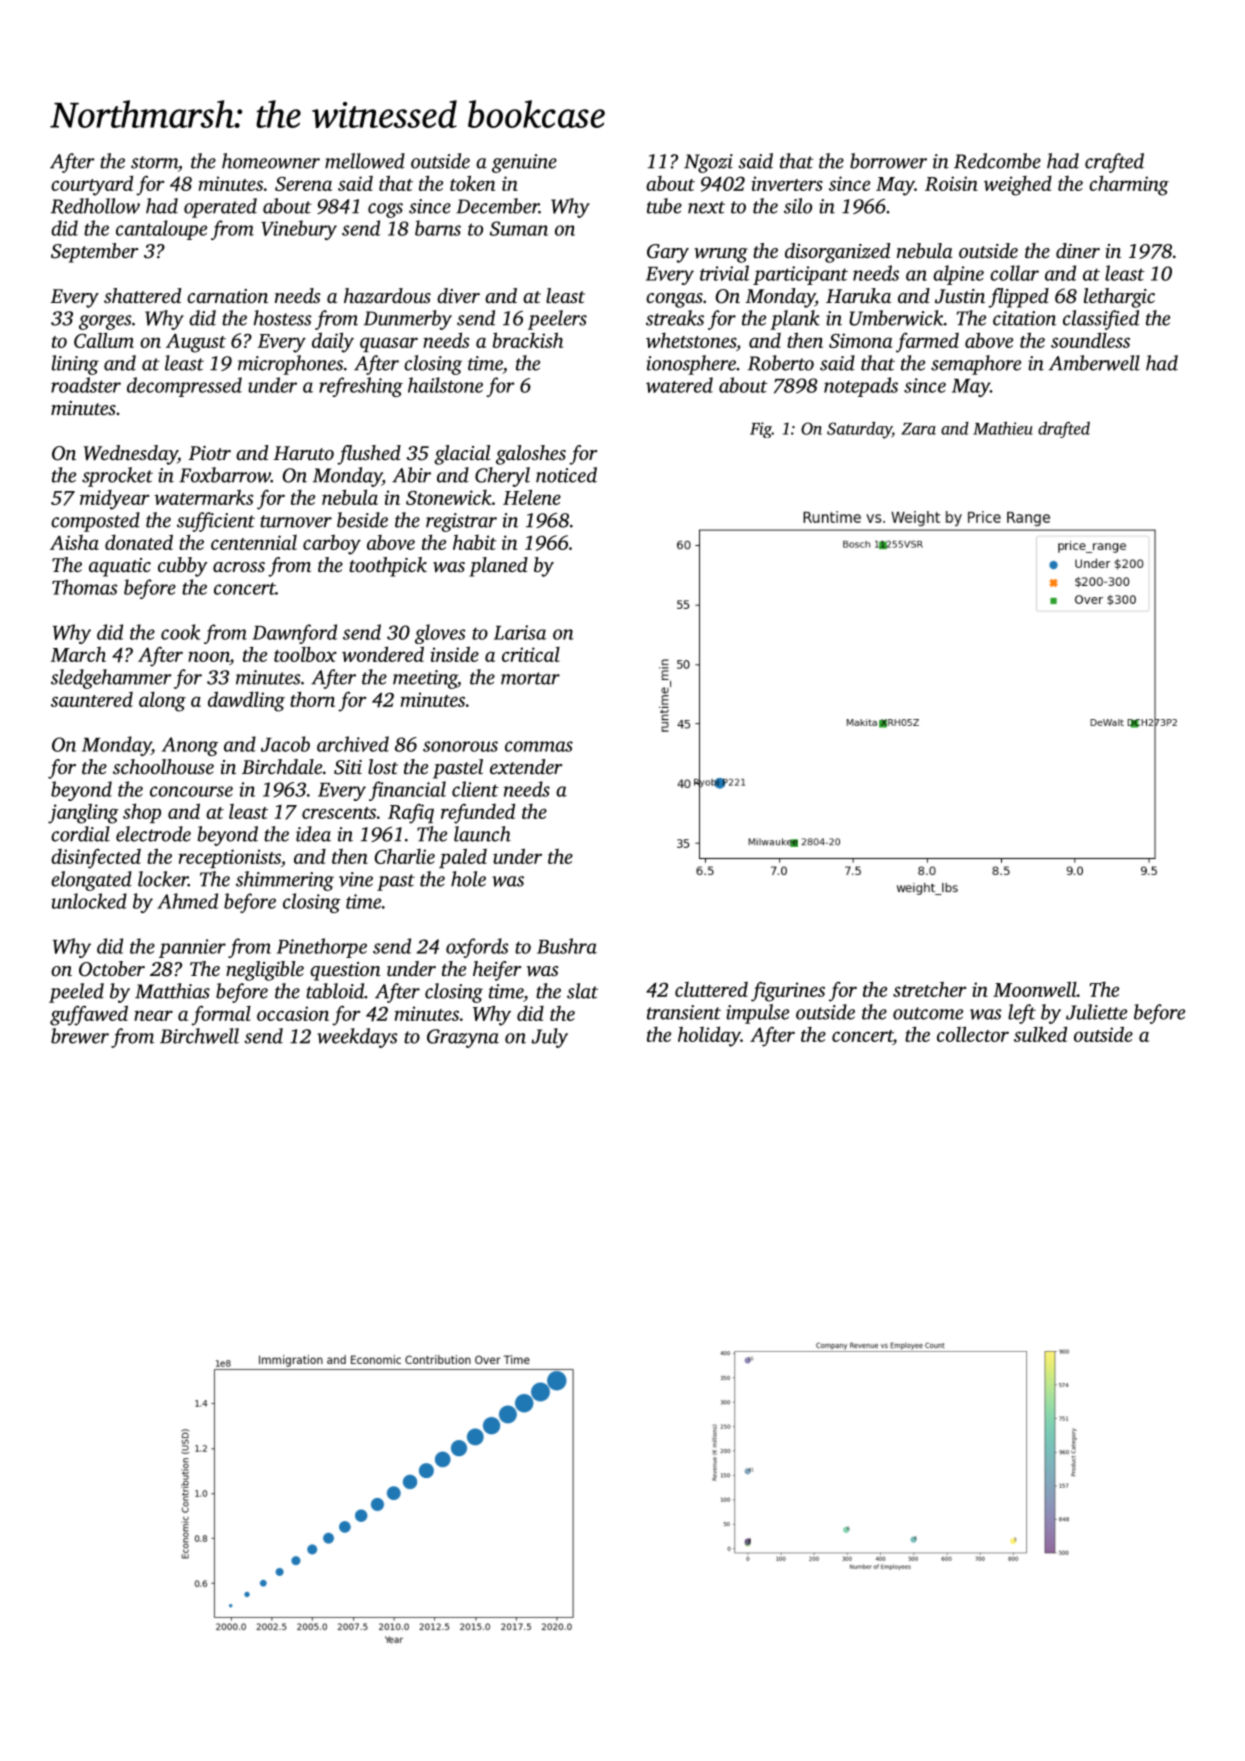 This screenshot has width=1245, height=1761. What do you see at coordinates (460, 746) in the screenshot?
I see `sonorous` at bounding box center [460, 746].
